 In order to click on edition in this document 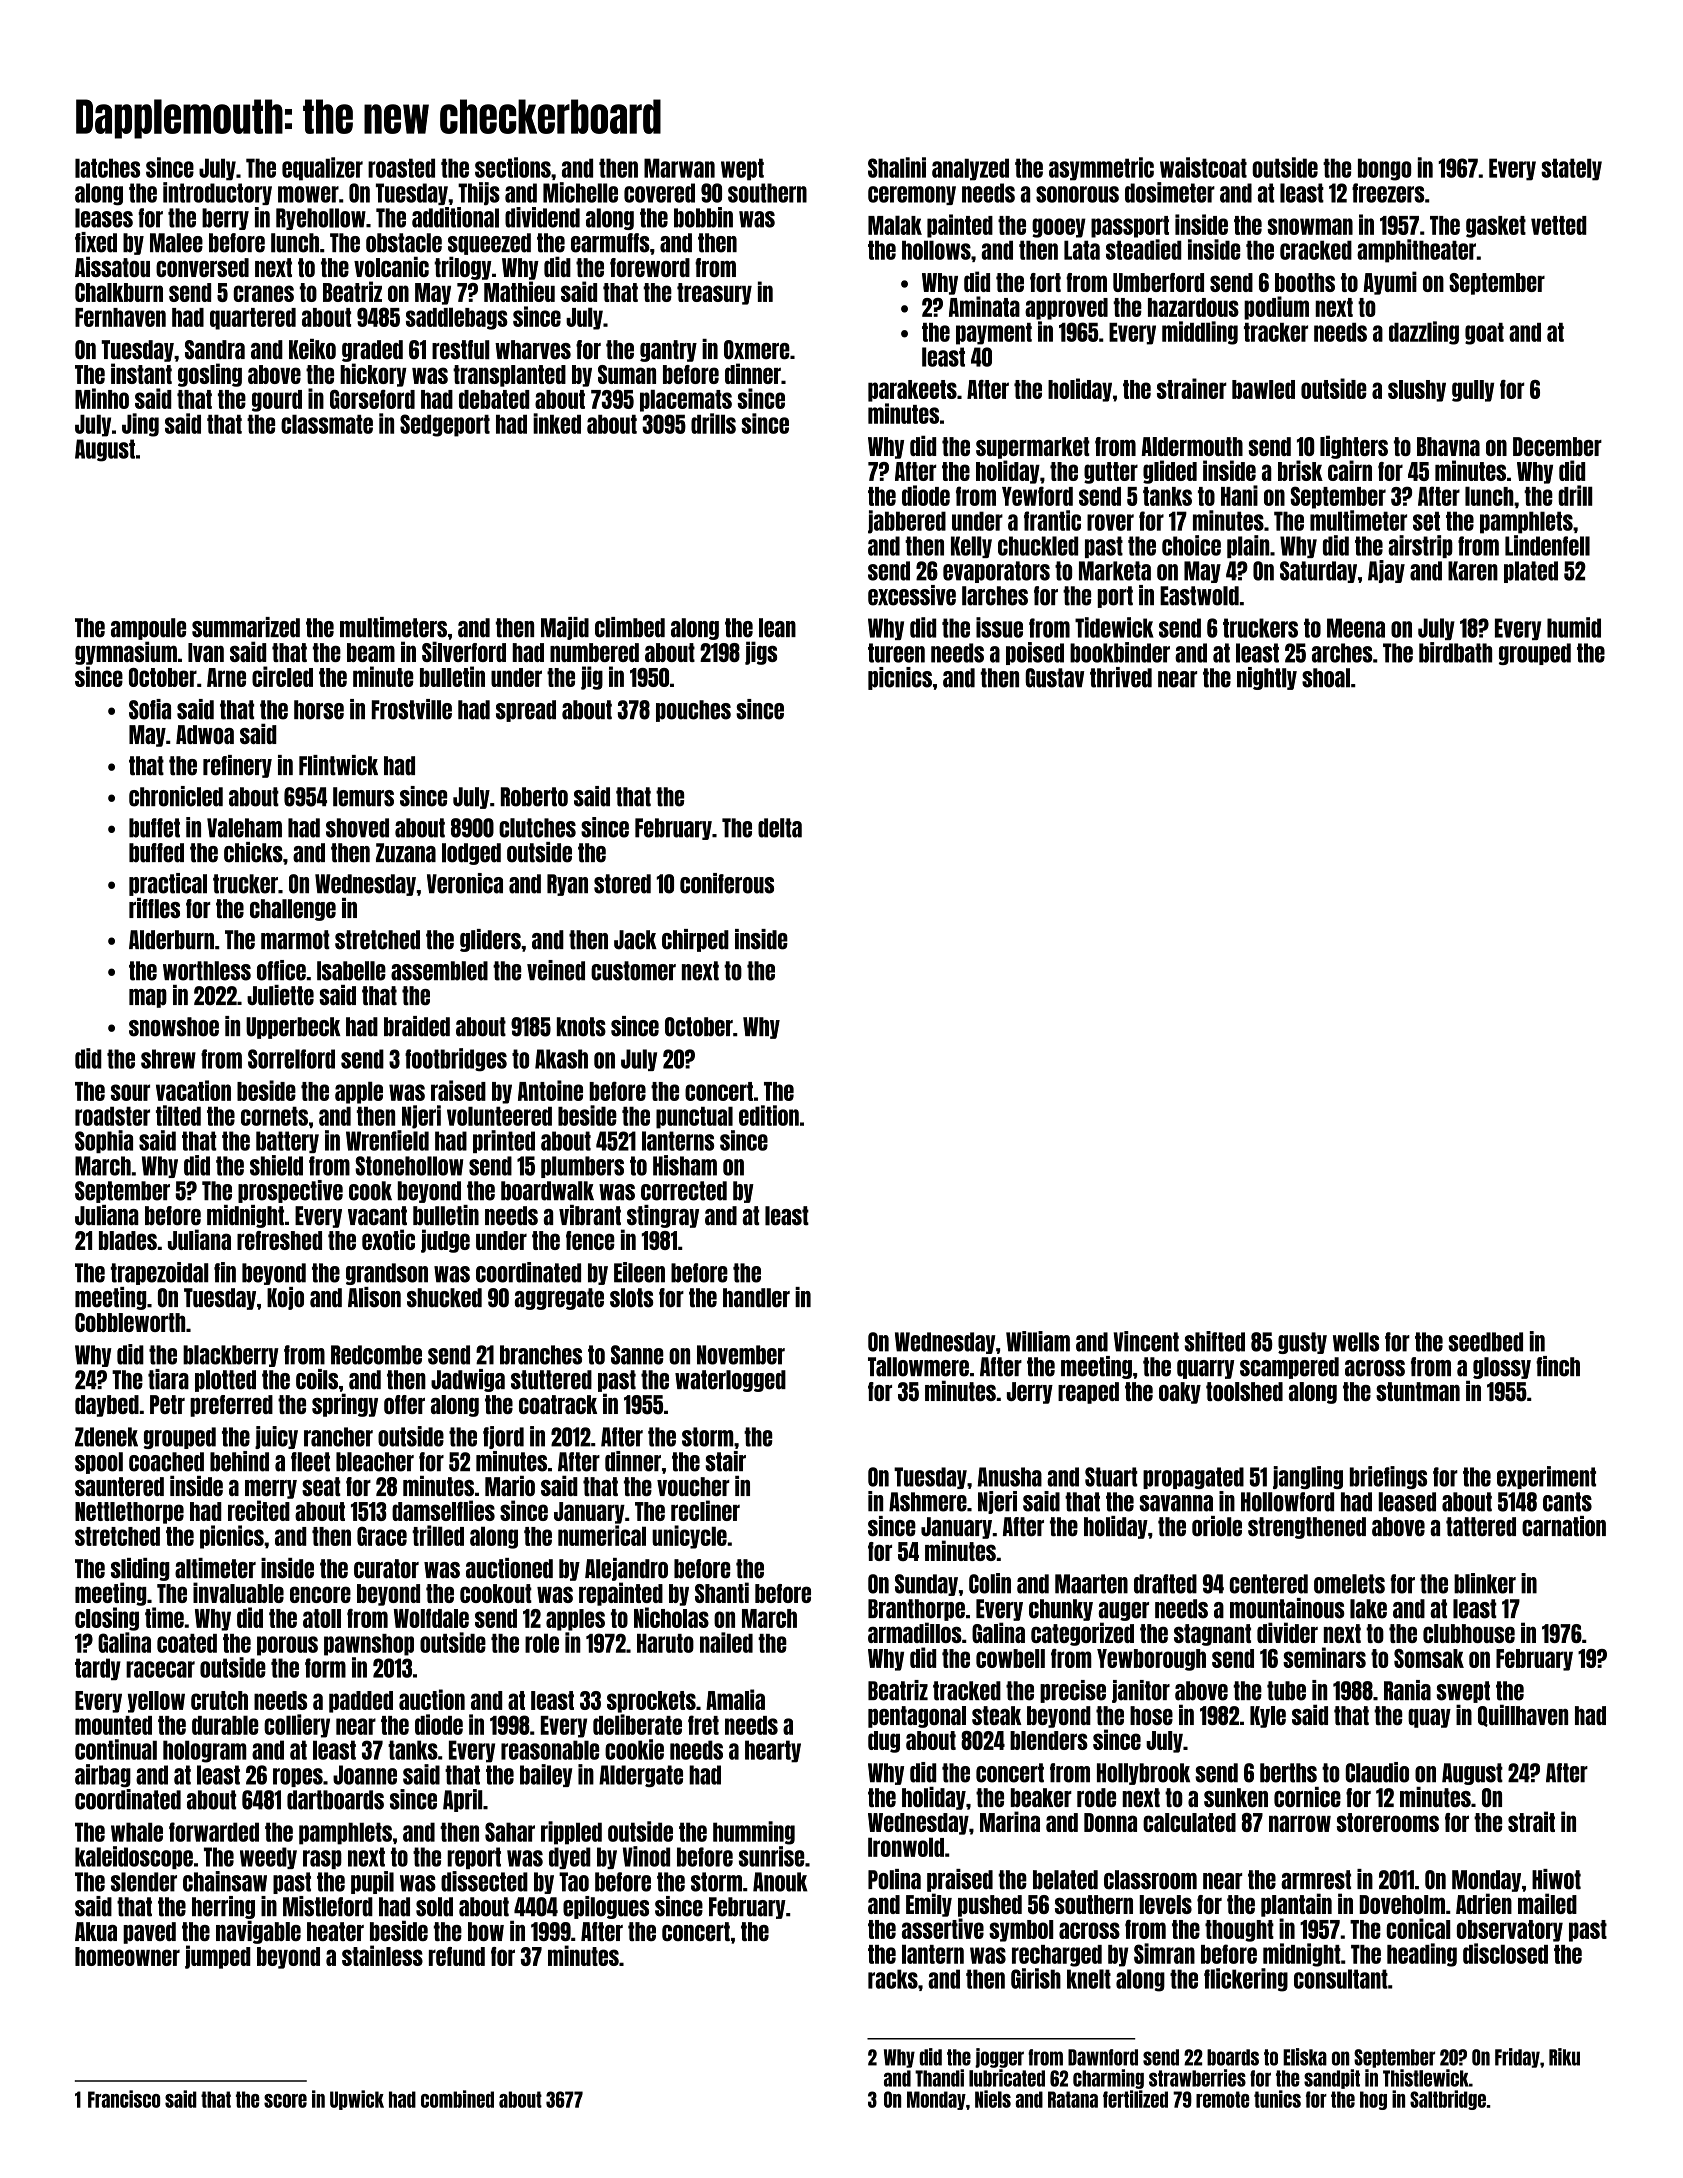, I will do `click(769, 1115)`.
